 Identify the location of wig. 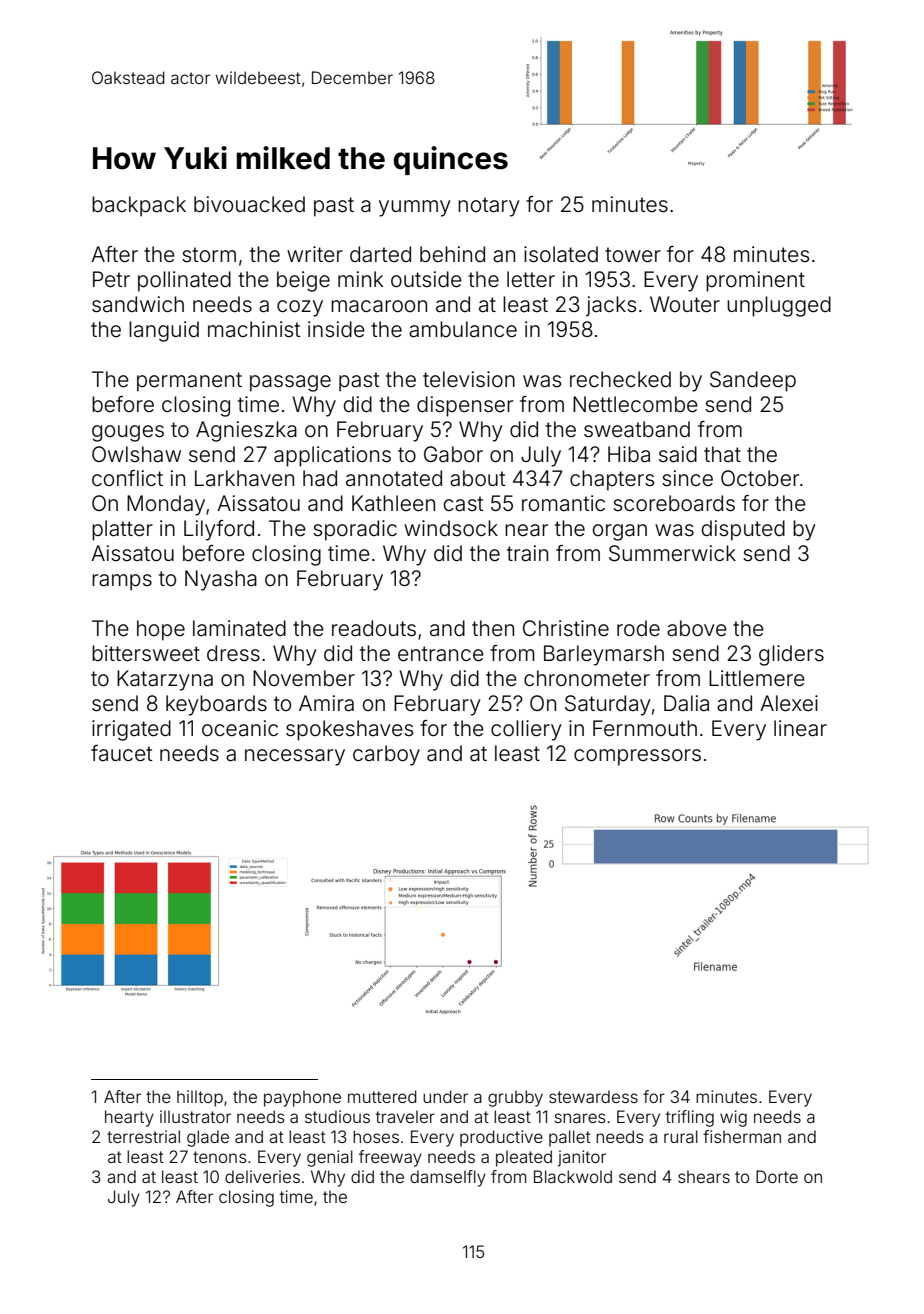
(733, 1118).
